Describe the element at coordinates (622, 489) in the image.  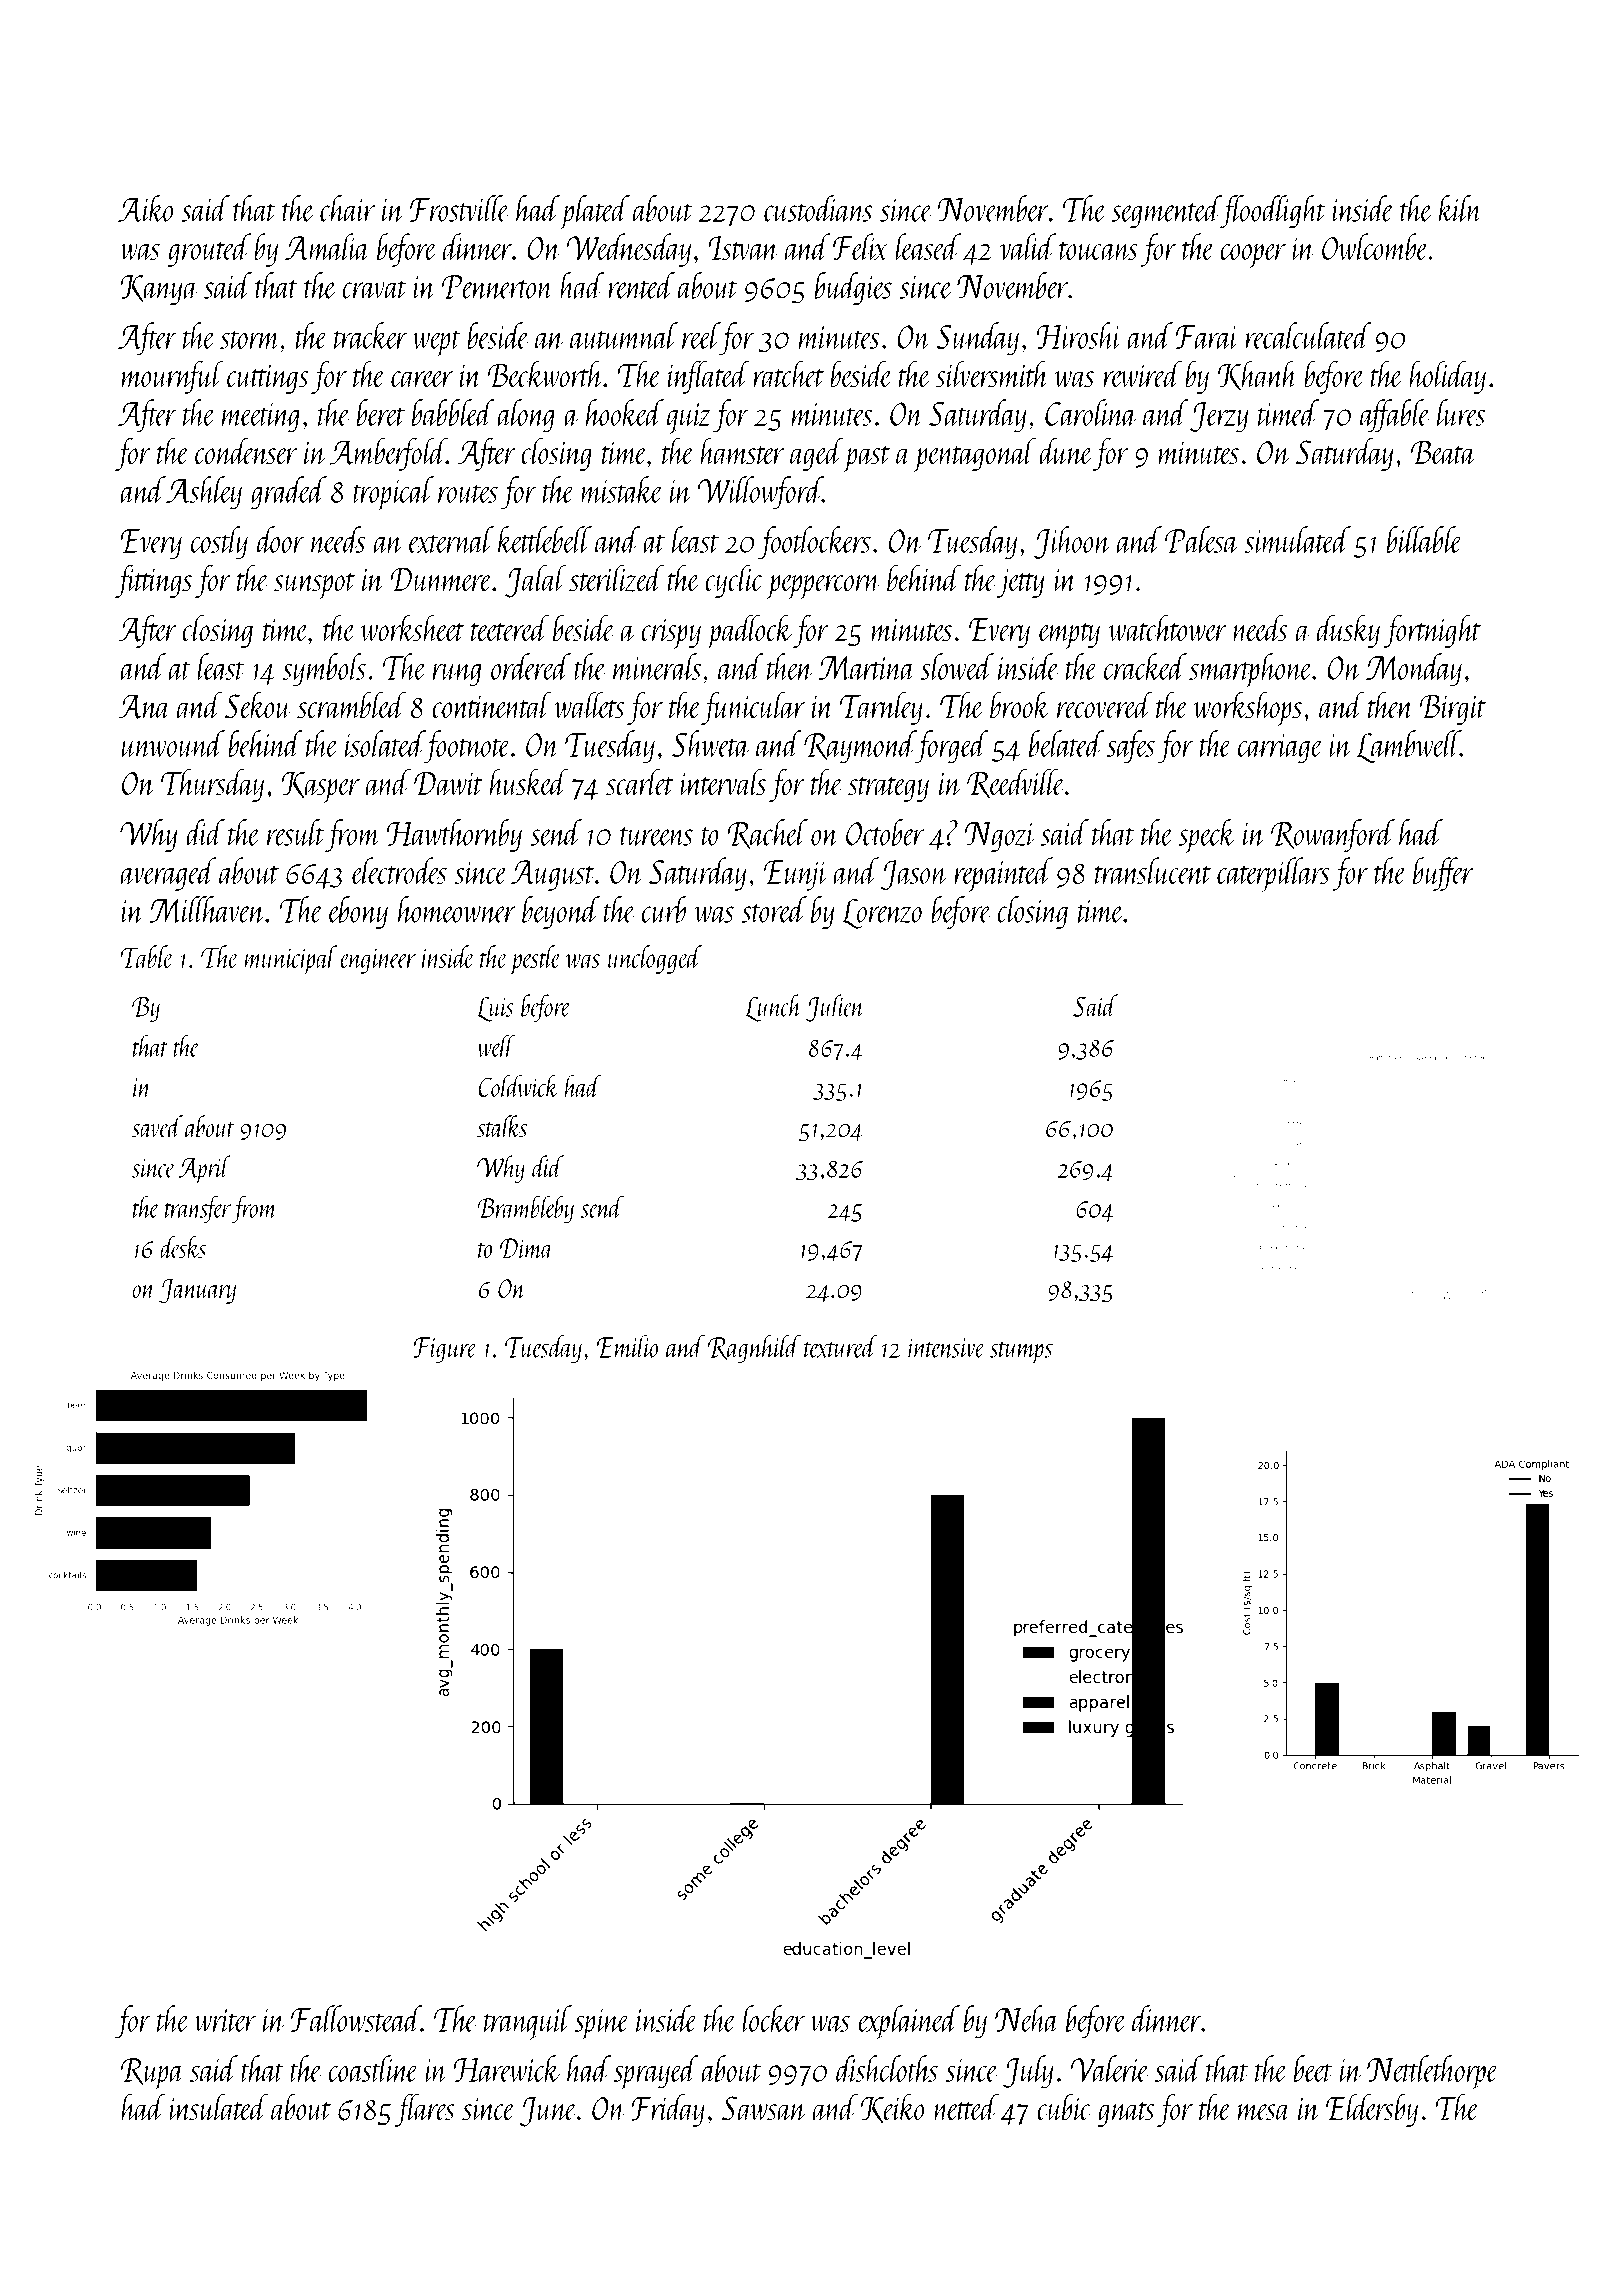
I see `mistake` at that location.
